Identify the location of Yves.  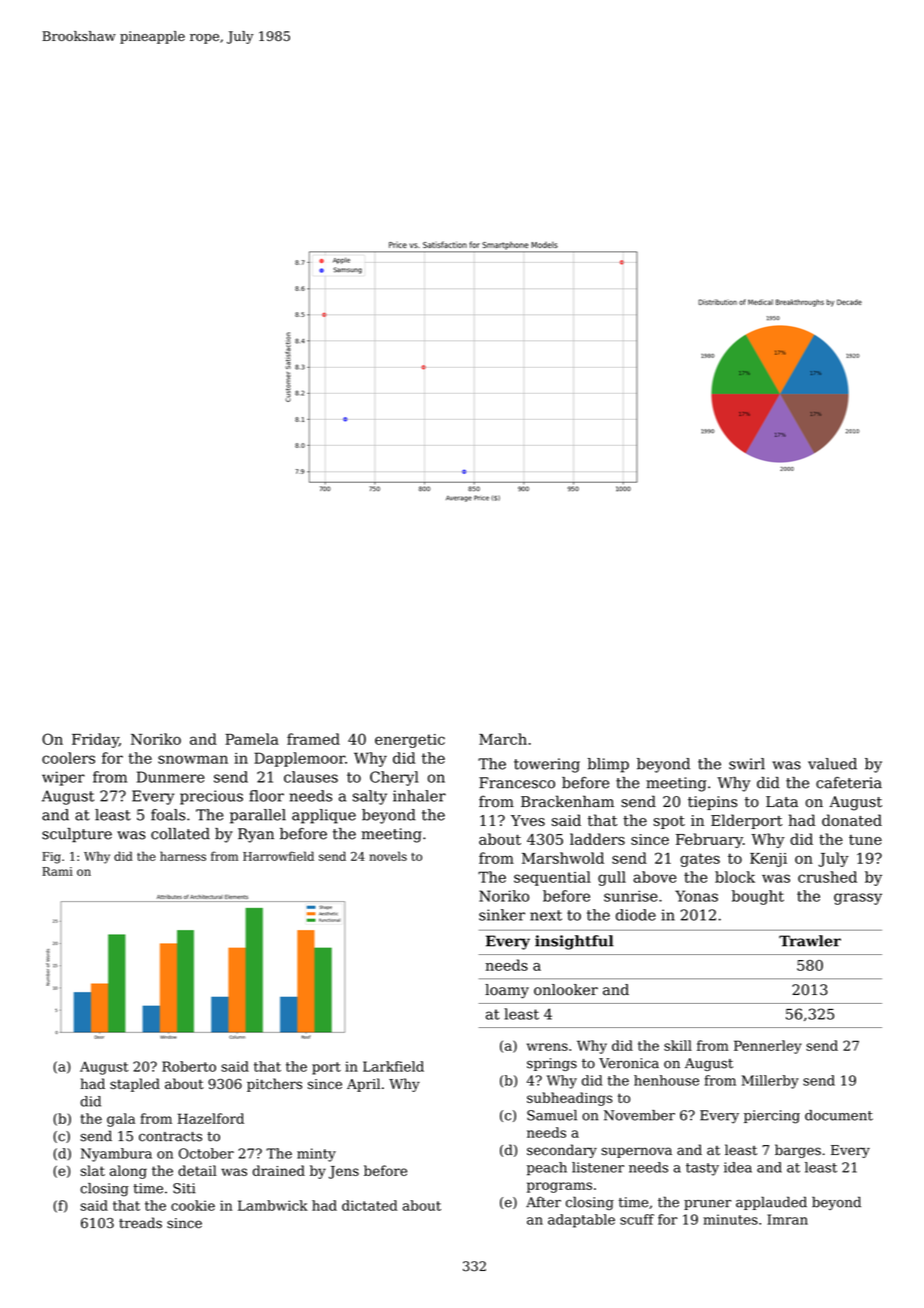
(528, 820).
